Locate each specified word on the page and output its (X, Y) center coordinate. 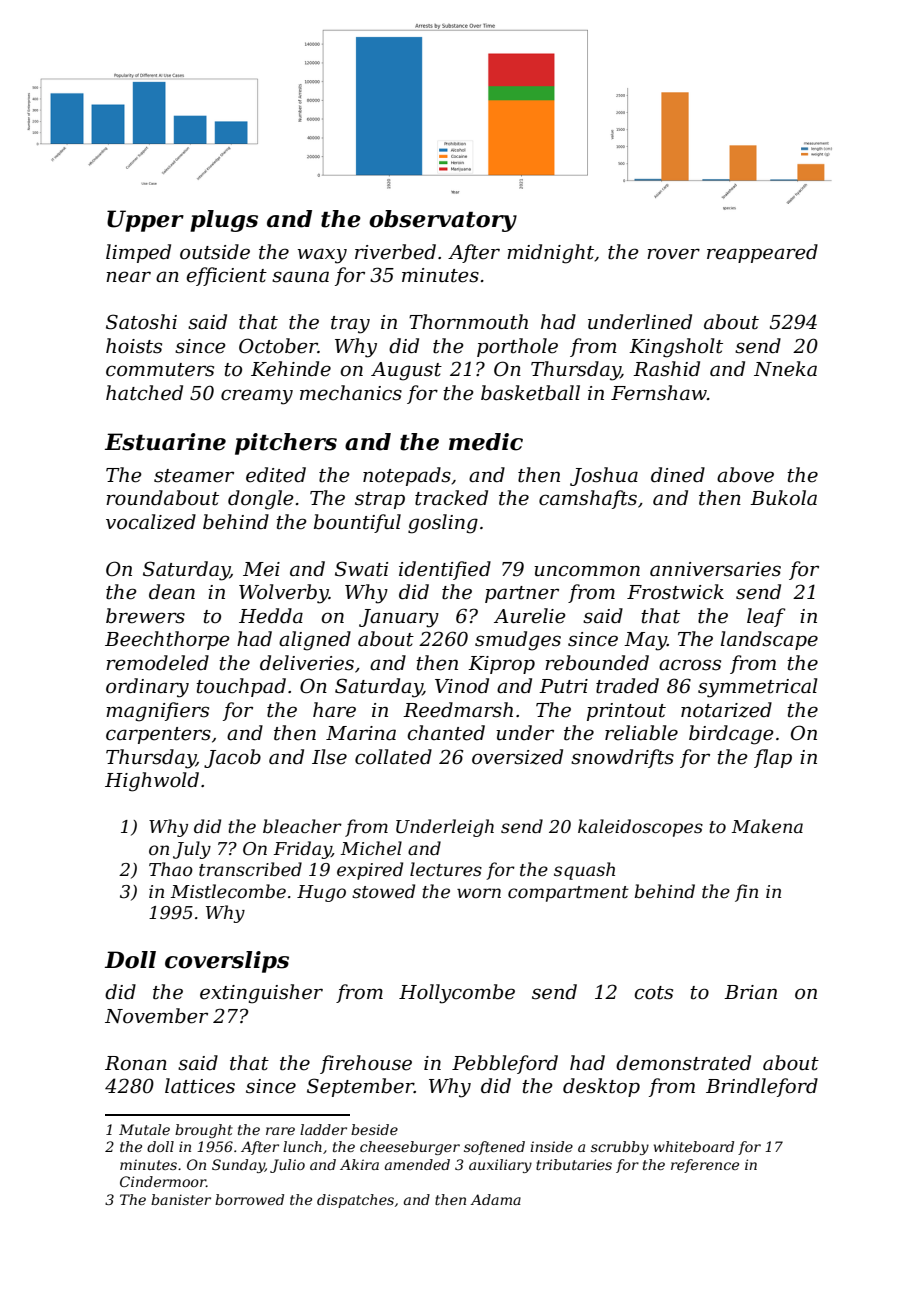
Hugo (321, 893)
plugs (224, 221)
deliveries (307, 663)
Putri (563, 686)
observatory (443, 221)
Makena (767, 826)
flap (773, 758)
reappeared (762, 253)
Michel (371, 848)
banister (181, 1199)
